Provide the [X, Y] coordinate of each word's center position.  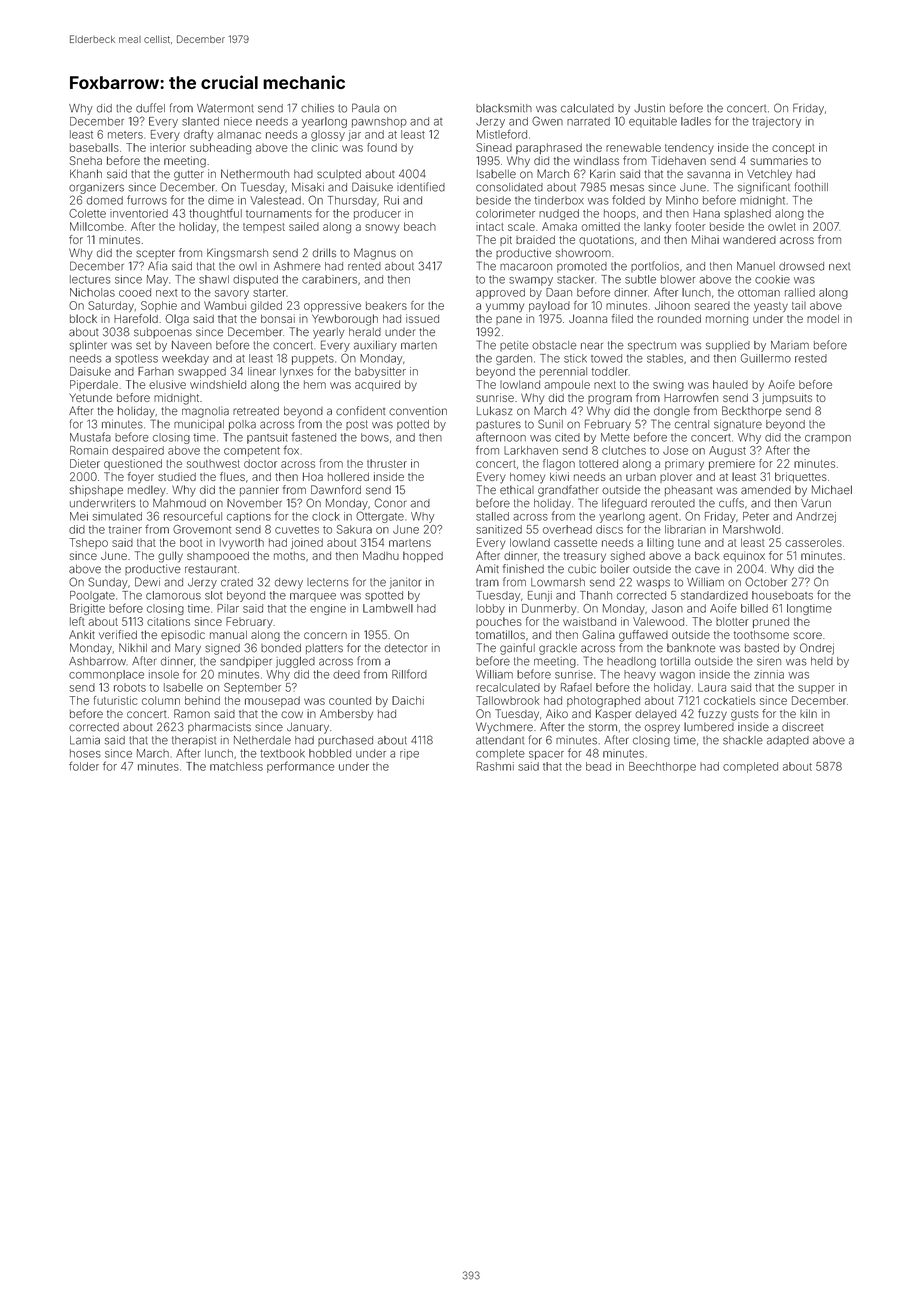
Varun [816, 503]
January [308, 728]
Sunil [550, 424]
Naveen [192, 345]
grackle [558, 649]
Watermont [225, 108]
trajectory [776, 122]
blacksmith [504, 108]
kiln [808, 713]
